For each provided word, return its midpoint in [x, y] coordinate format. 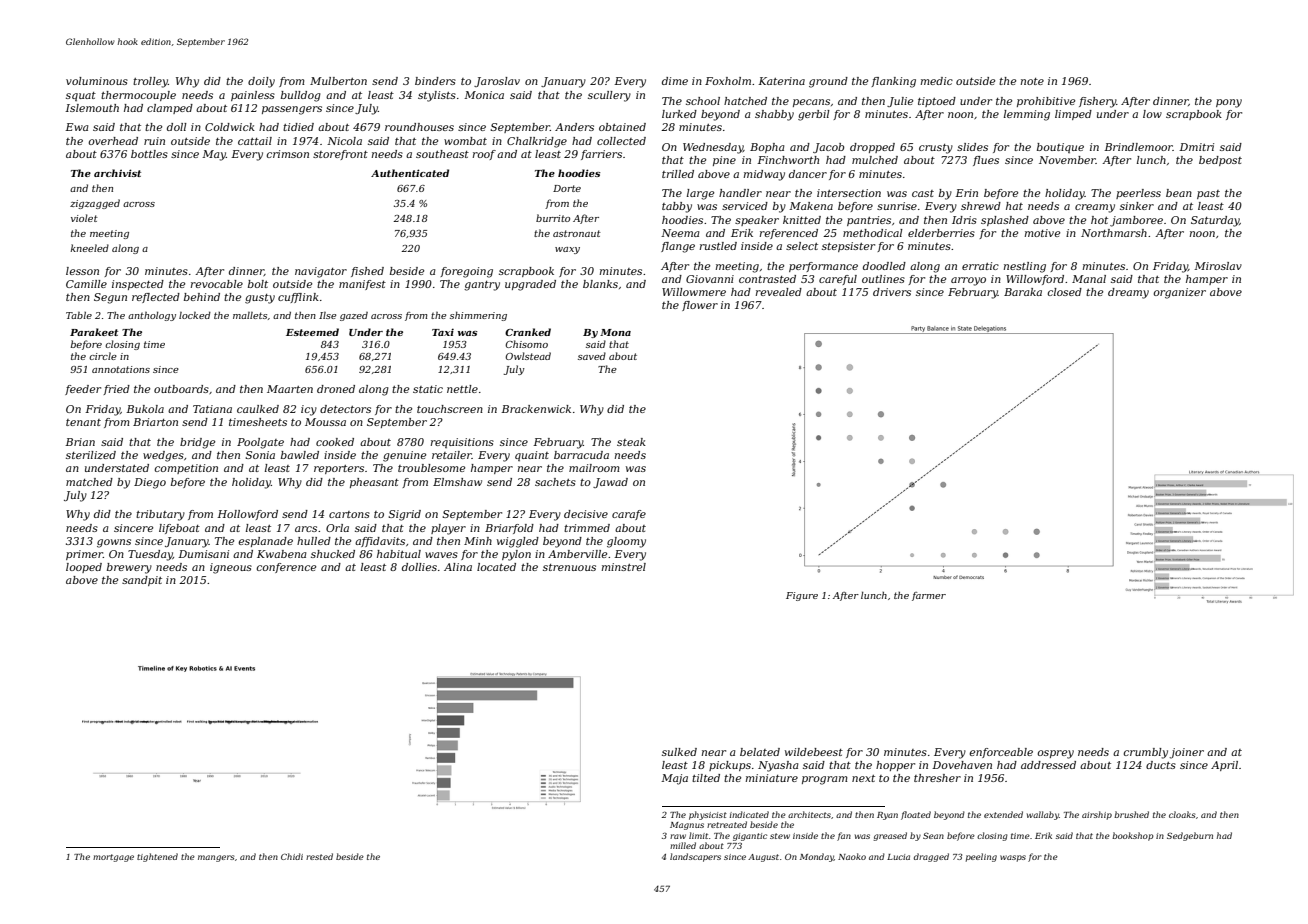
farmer [929, 596]
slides [972, 147]
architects [809, 814]
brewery [129, 568]
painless [253, 96]
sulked [679, 752]
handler [740, 193]
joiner [1186, 753]
